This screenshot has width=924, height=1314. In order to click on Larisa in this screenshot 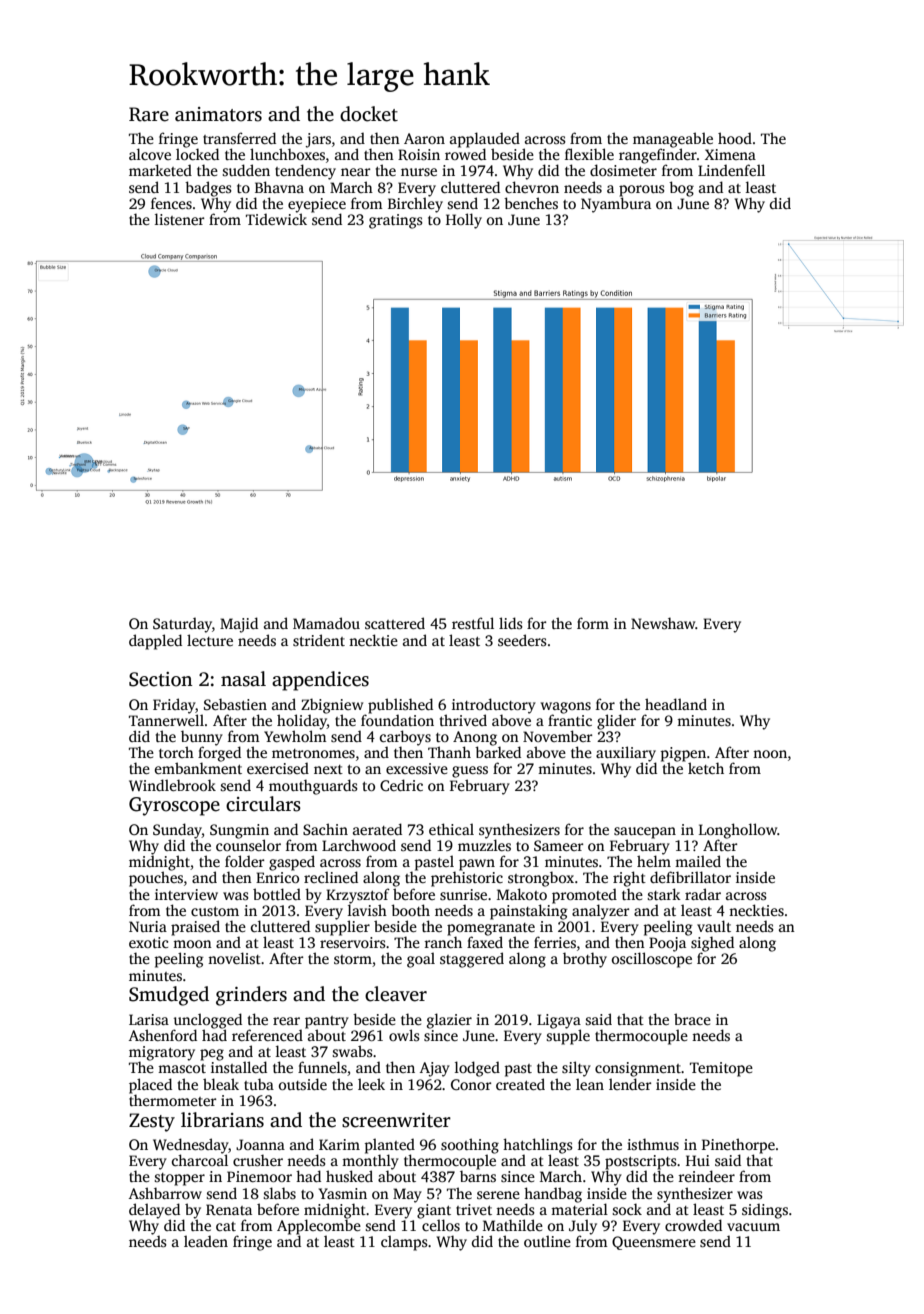, I will do `click(149, 1019)`.
